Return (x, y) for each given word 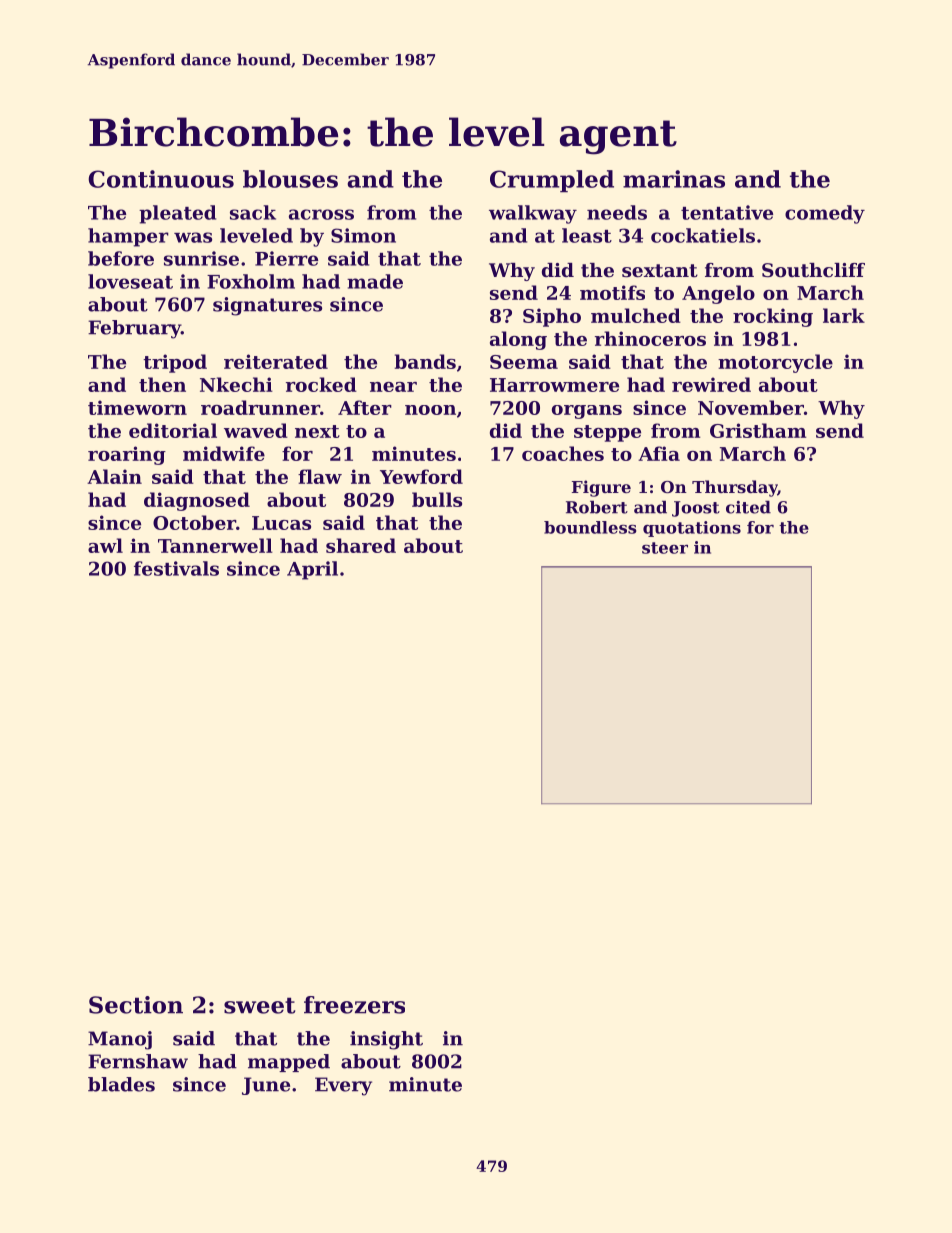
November (751, 407)
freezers (354, 1005)
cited (748, 507)
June (266, 1086)
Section (136, 1005)
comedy (825, 214)
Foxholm (251, 281)
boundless (590, 527)
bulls (437, 499)
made (375, 281)
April (312, 570)
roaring (127, 455)
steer (665, 548)
